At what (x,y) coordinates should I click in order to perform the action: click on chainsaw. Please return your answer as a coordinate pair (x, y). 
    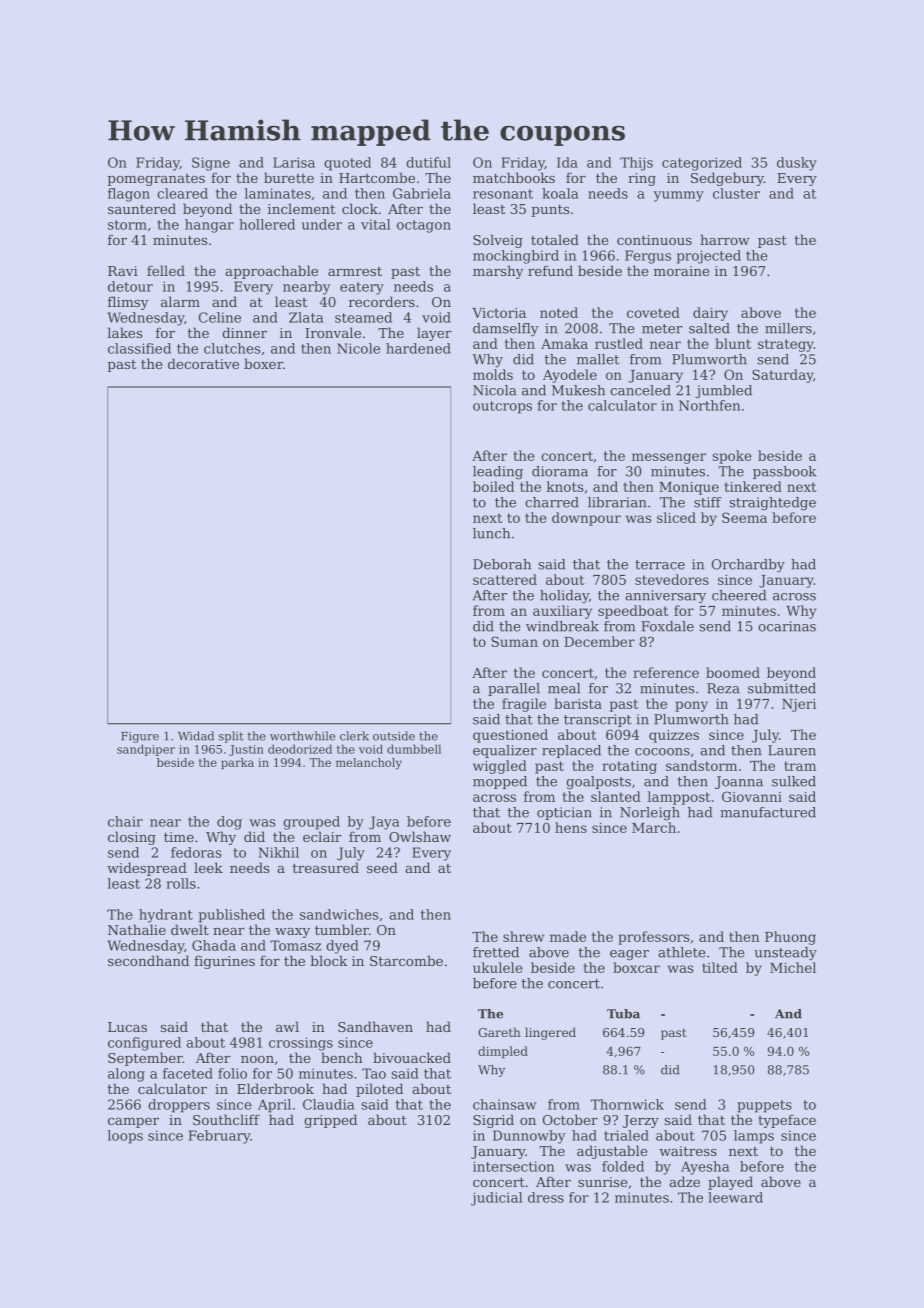
    Looking at the image, I should click on (505, 1104).
